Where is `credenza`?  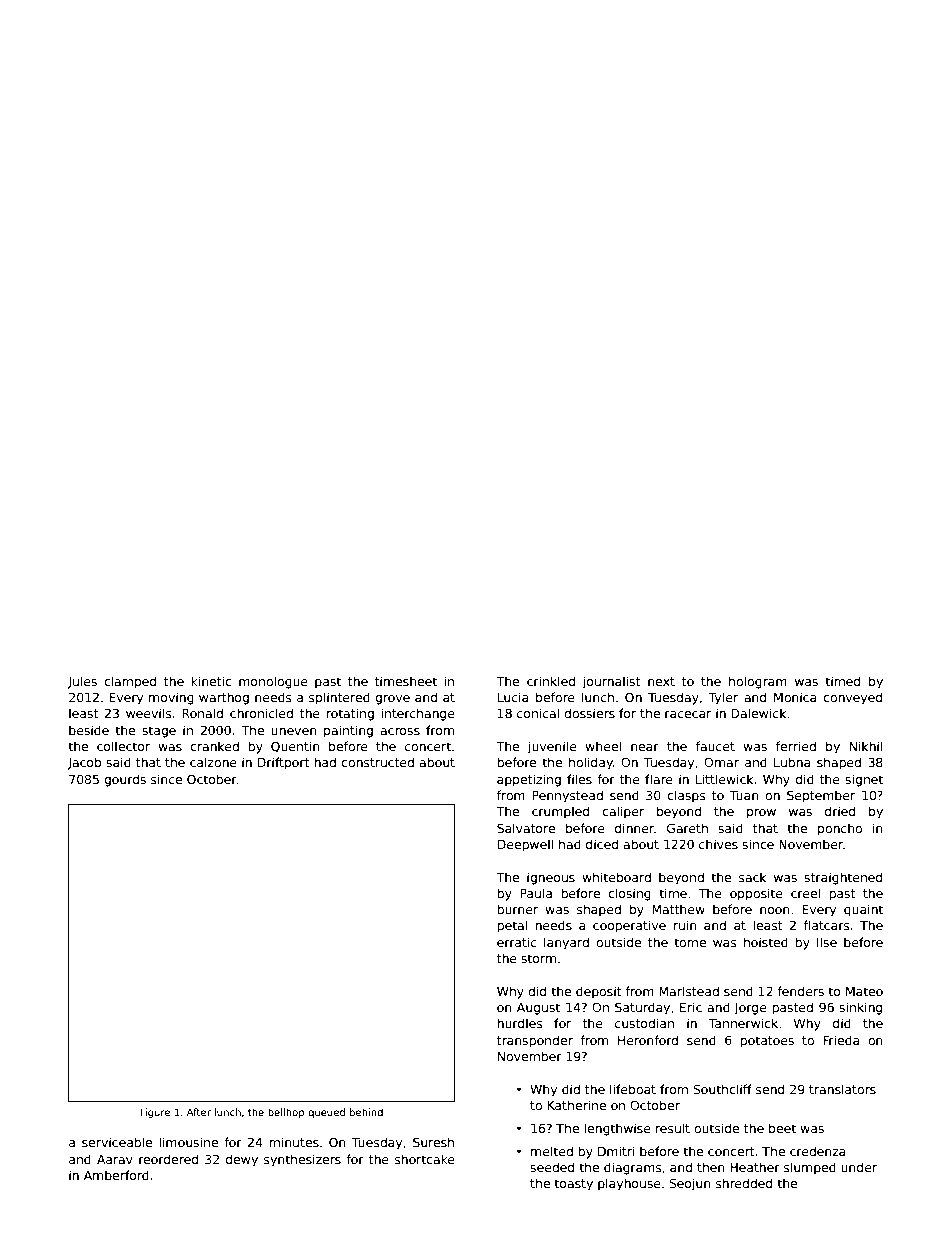
credenza is located at coordinates (818, 1151).
